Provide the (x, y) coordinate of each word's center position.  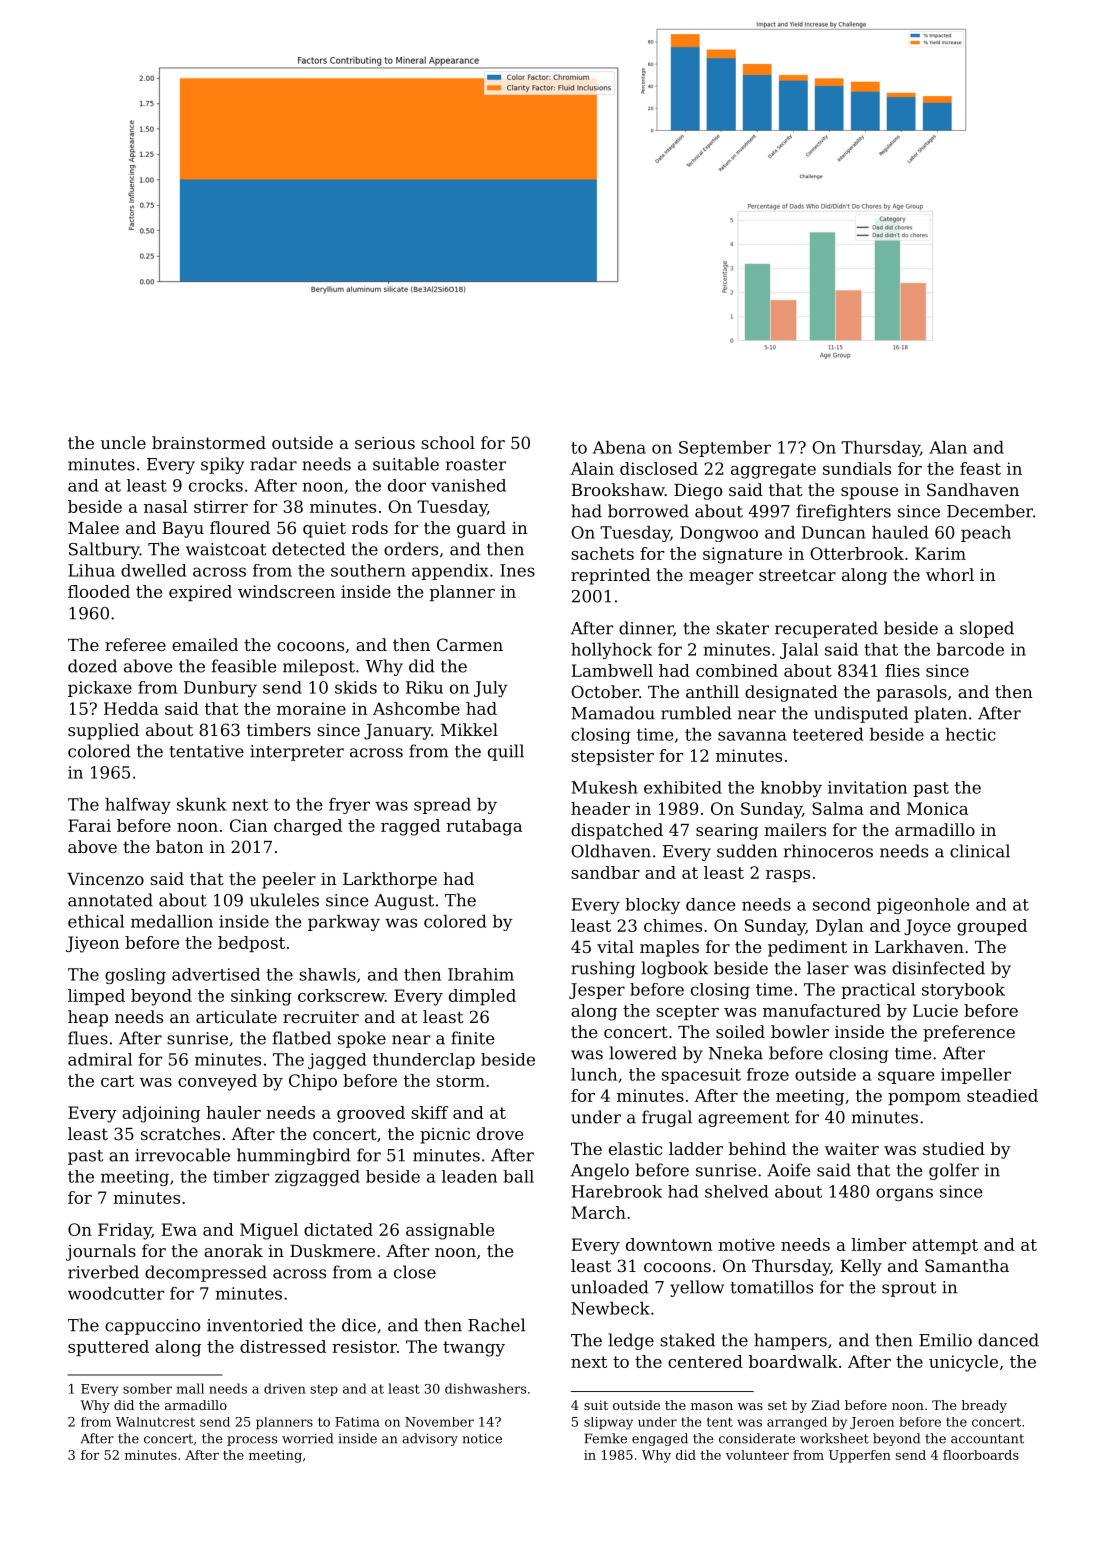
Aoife (789, 1170)
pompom (924, 1099)
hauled (900, 532)
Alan (948, 447)
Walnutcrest (155, 1422)
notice (482, 1438)
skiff (429, 1112)
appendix (450, 572)
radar (273, 464)
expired (200, 593)
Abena (619, 447)
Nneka (736, 1053)
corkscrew (341, 995)
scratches (180, 1133)
